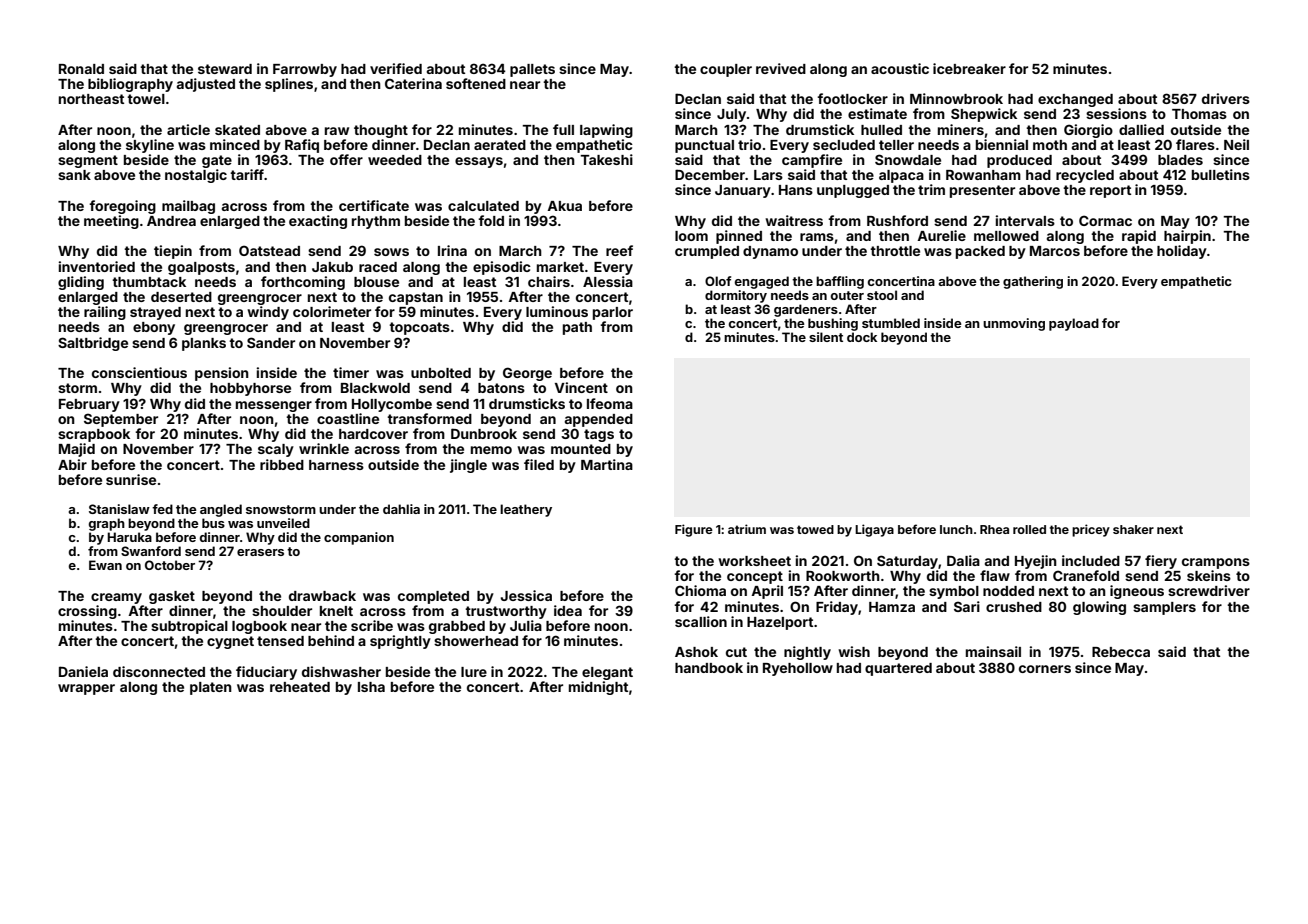  What do you see at coordinates (747, 529) in the screenshot?
I see `atrium` at bounding box center [747, 529].
